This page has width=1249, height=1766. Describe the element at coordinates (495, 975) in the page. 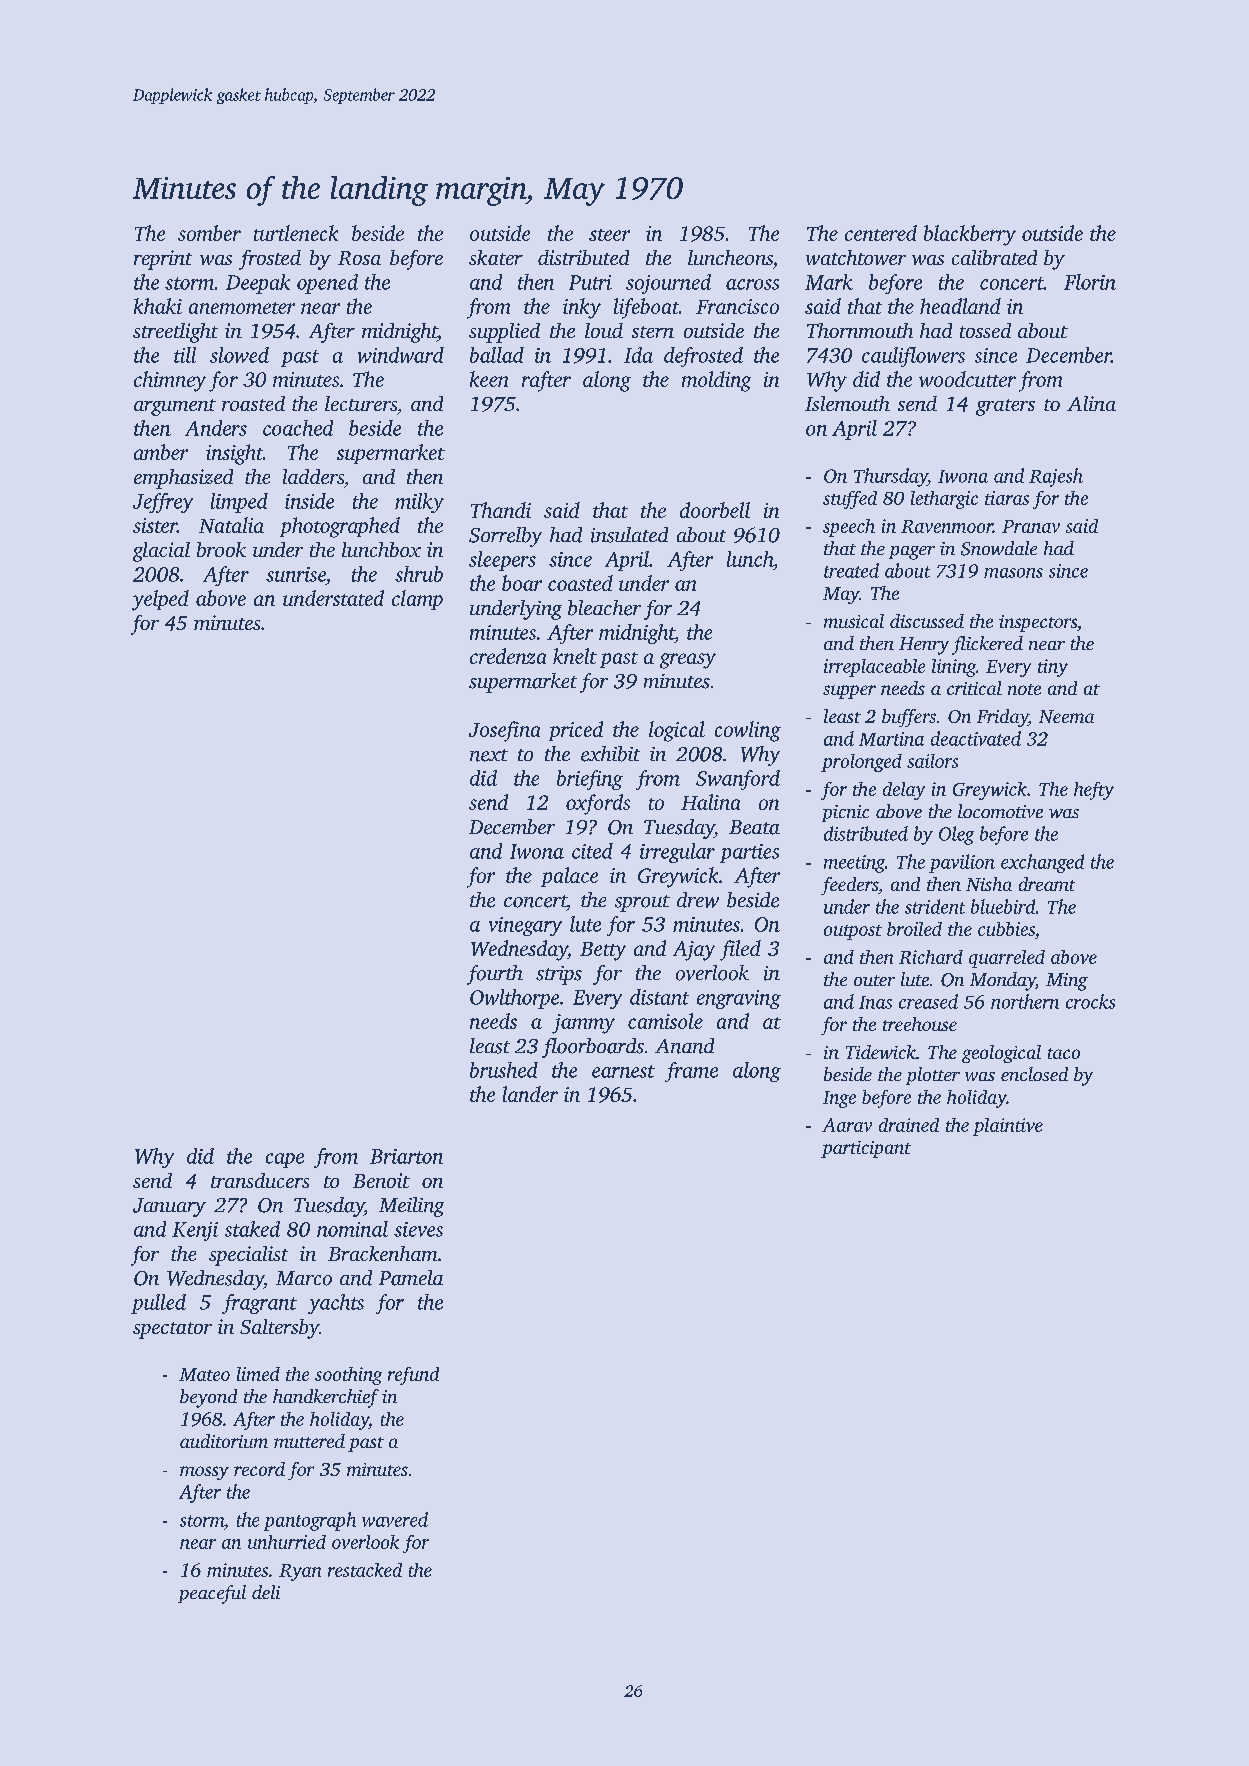

I see `fourth` at that location.
